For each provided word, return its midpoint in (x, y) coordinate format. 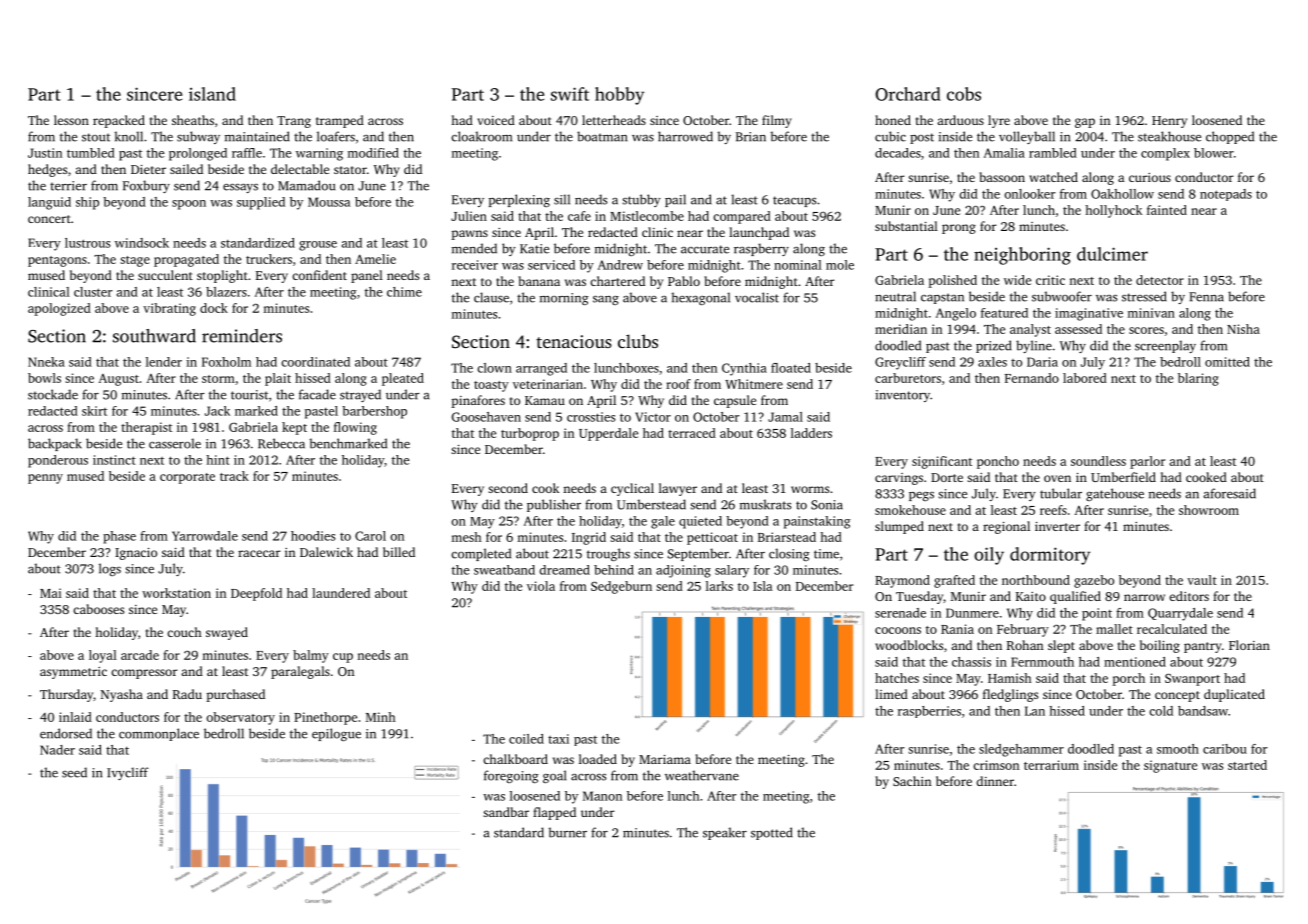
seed (74, 772)
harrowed (685, 136)
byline (1034, 346)
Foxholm (226, 362)
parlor (1147, 462)
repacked (119, 121)
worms (810, 489)
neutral (895, 296)
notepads (1226, 195)
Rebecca (281, 443)
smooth (1178, 749)
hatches (897, 678)
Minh (381, 717)
